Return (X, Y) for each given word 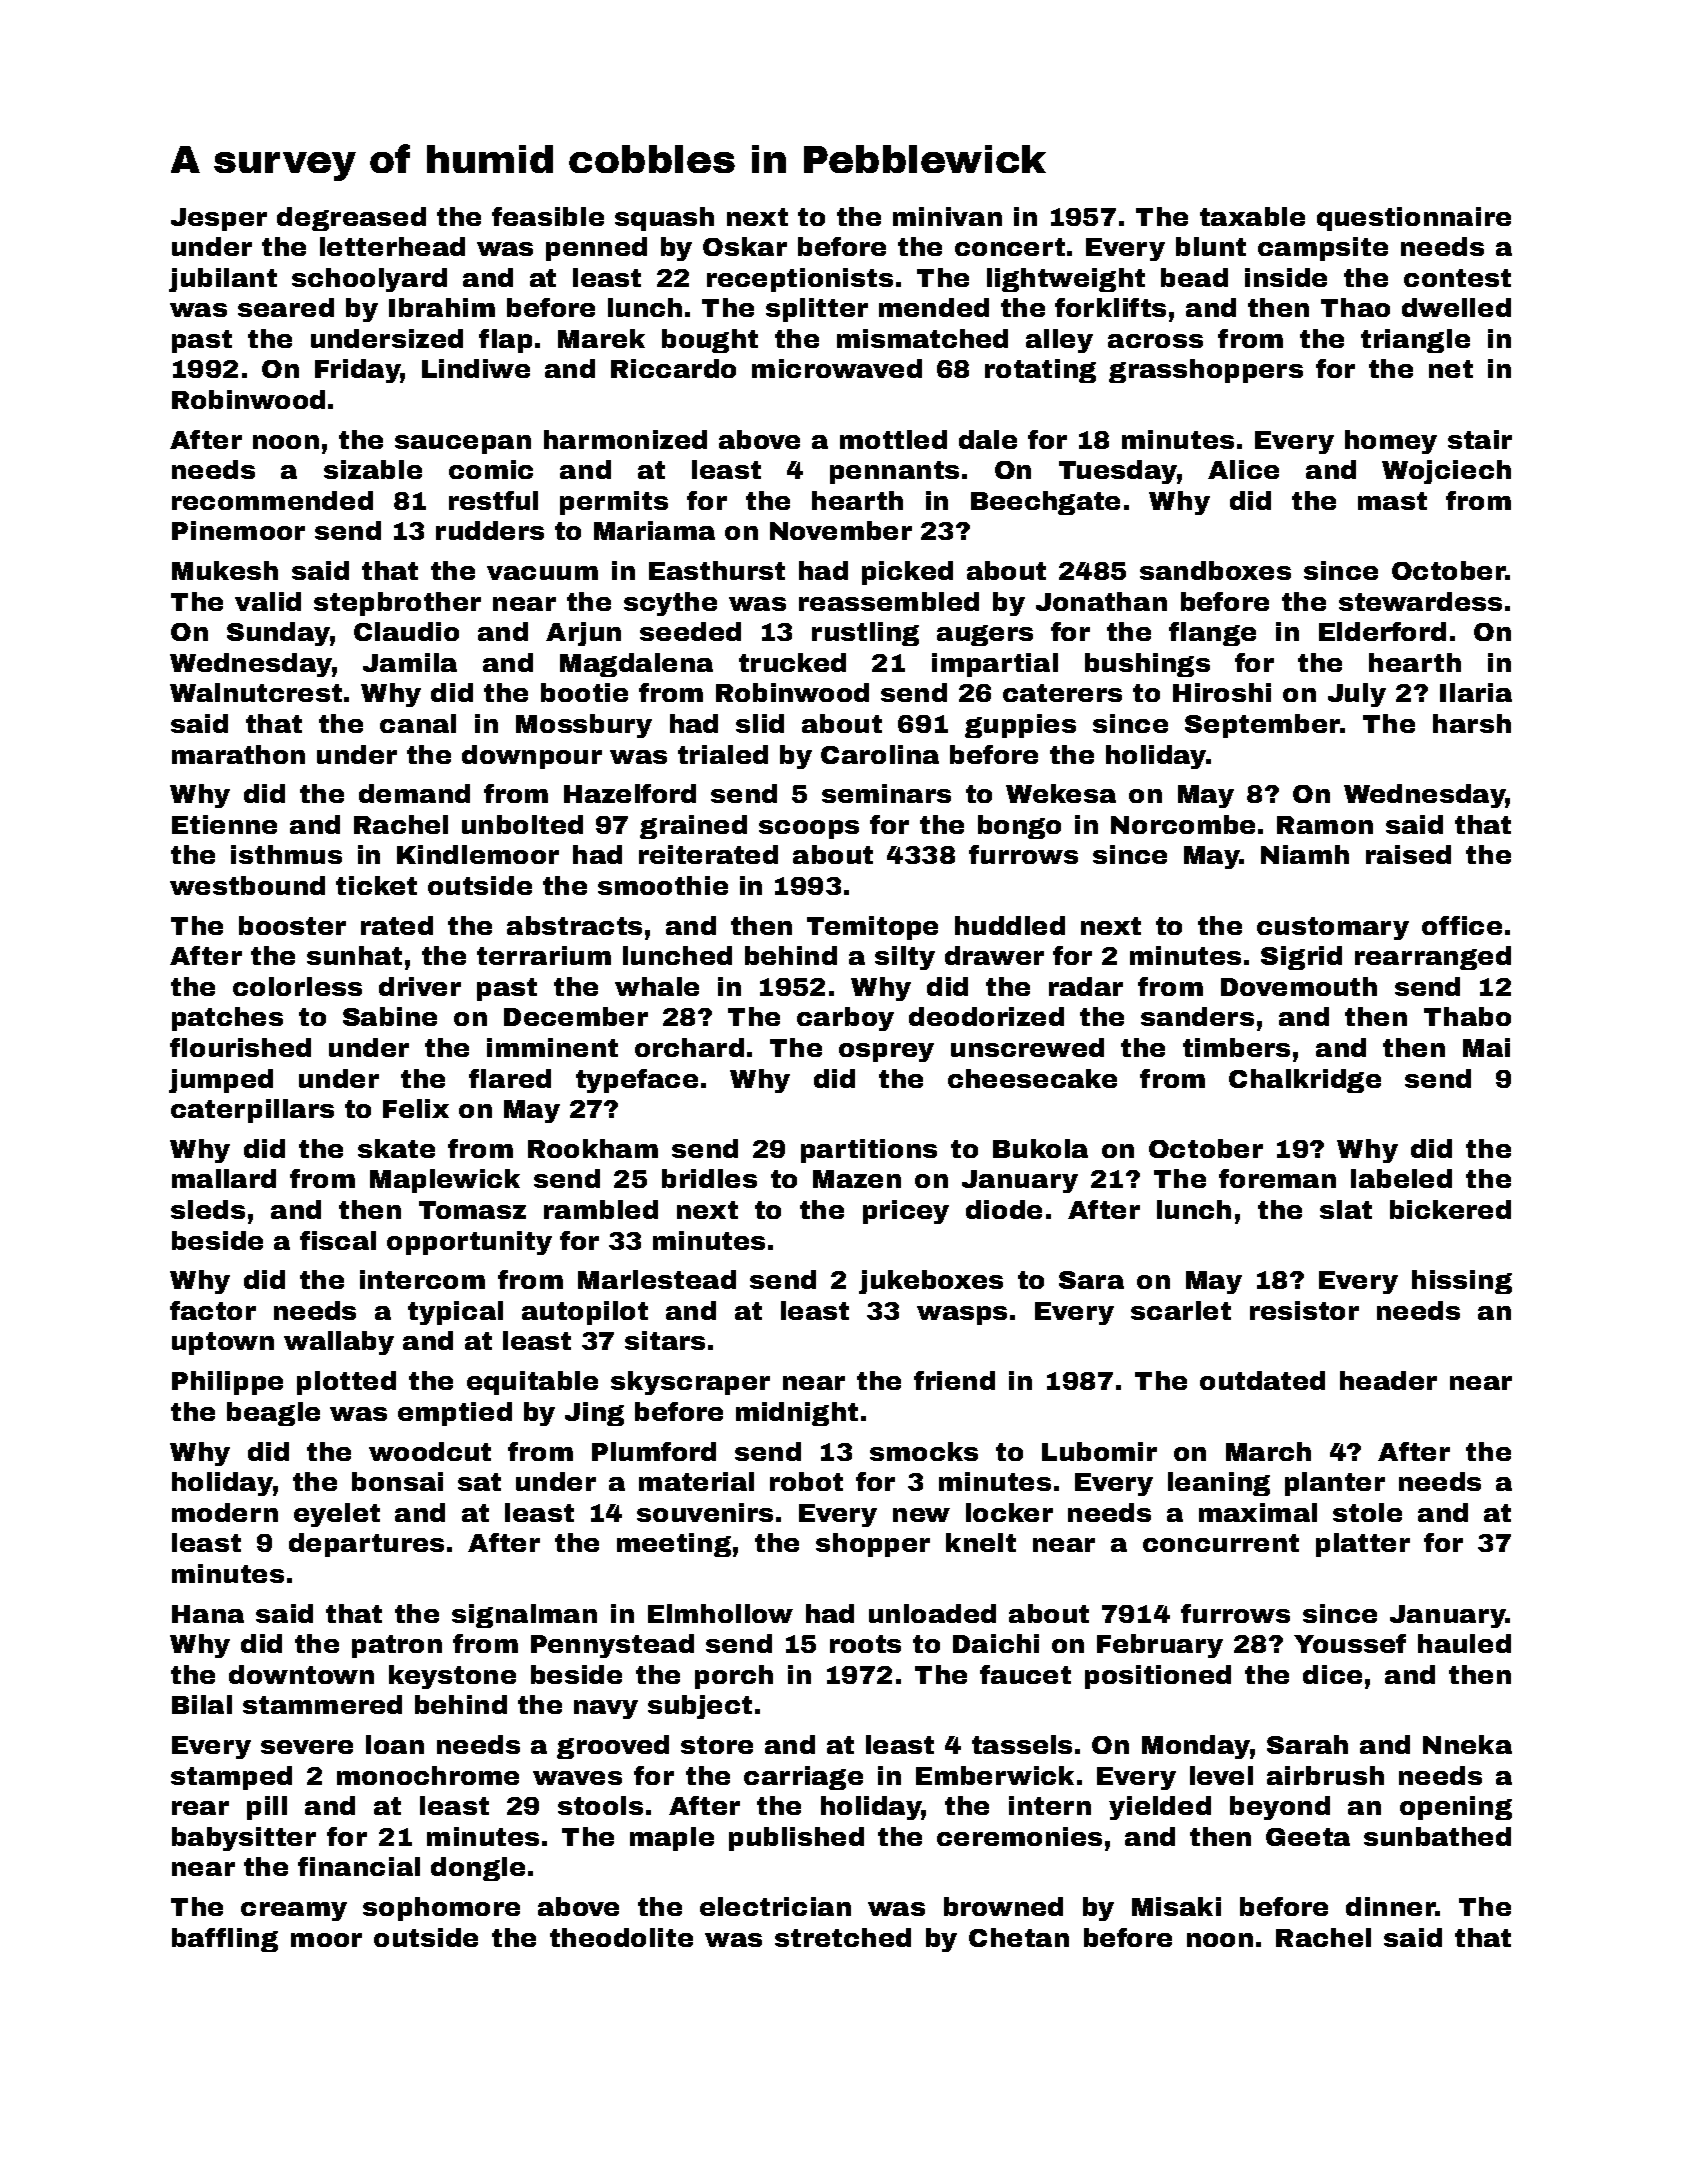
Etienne (224, 824)
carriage (803, 1778)
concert (1010, 247)
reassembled (889, 601)
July (1357, 695)
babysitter (244, 1839)
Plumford (654, 1451)
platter (1363, 1545)
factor (213, 1310)
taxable (1252, 216)
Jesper (219, 219)
